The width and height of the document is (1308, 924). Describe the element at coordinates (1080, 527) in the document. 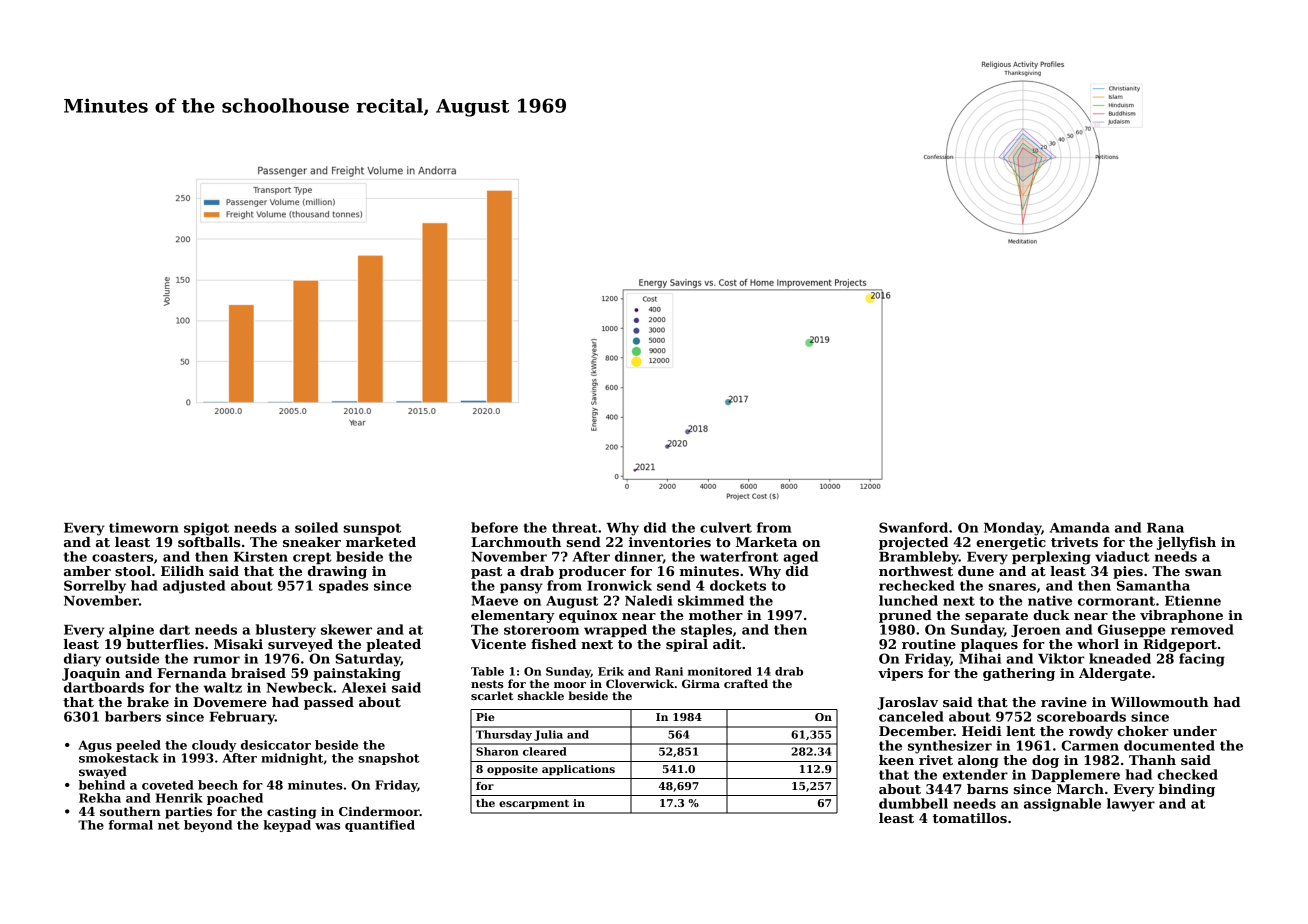

I see `Amanda` at that location.
